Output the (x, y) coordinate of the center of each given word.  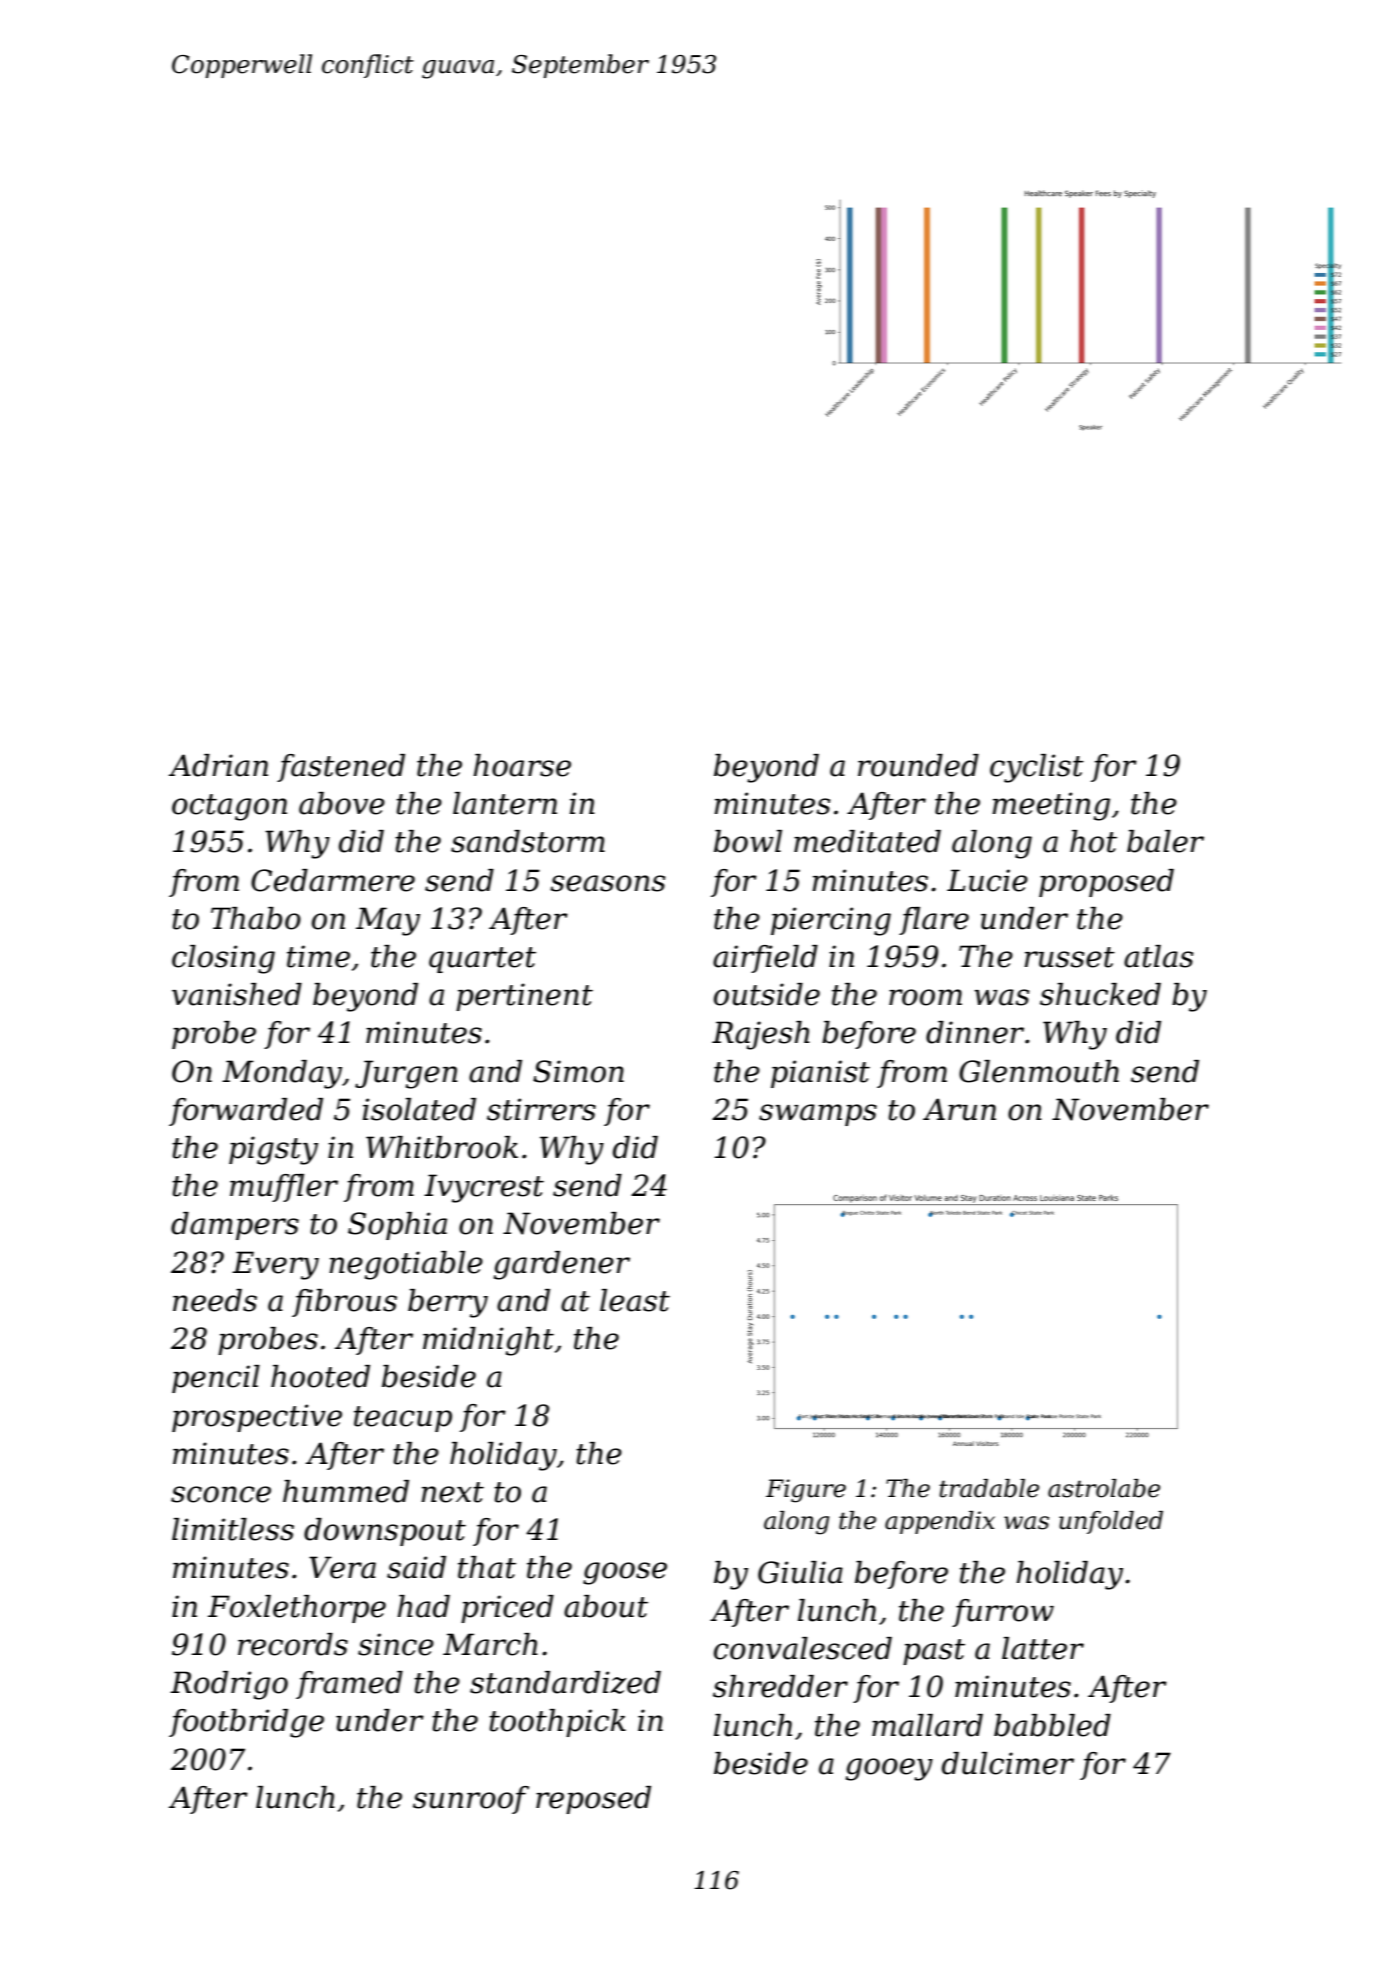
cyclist (1037, 768)
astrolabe (1104, 1488)
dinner (975, 1032)
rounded (918, 765)
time (318, 956)
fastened (341, 768)
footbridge (246, 1723)
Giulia (800, 1572)
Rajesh (761, 1035)
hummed (346, 1491)
